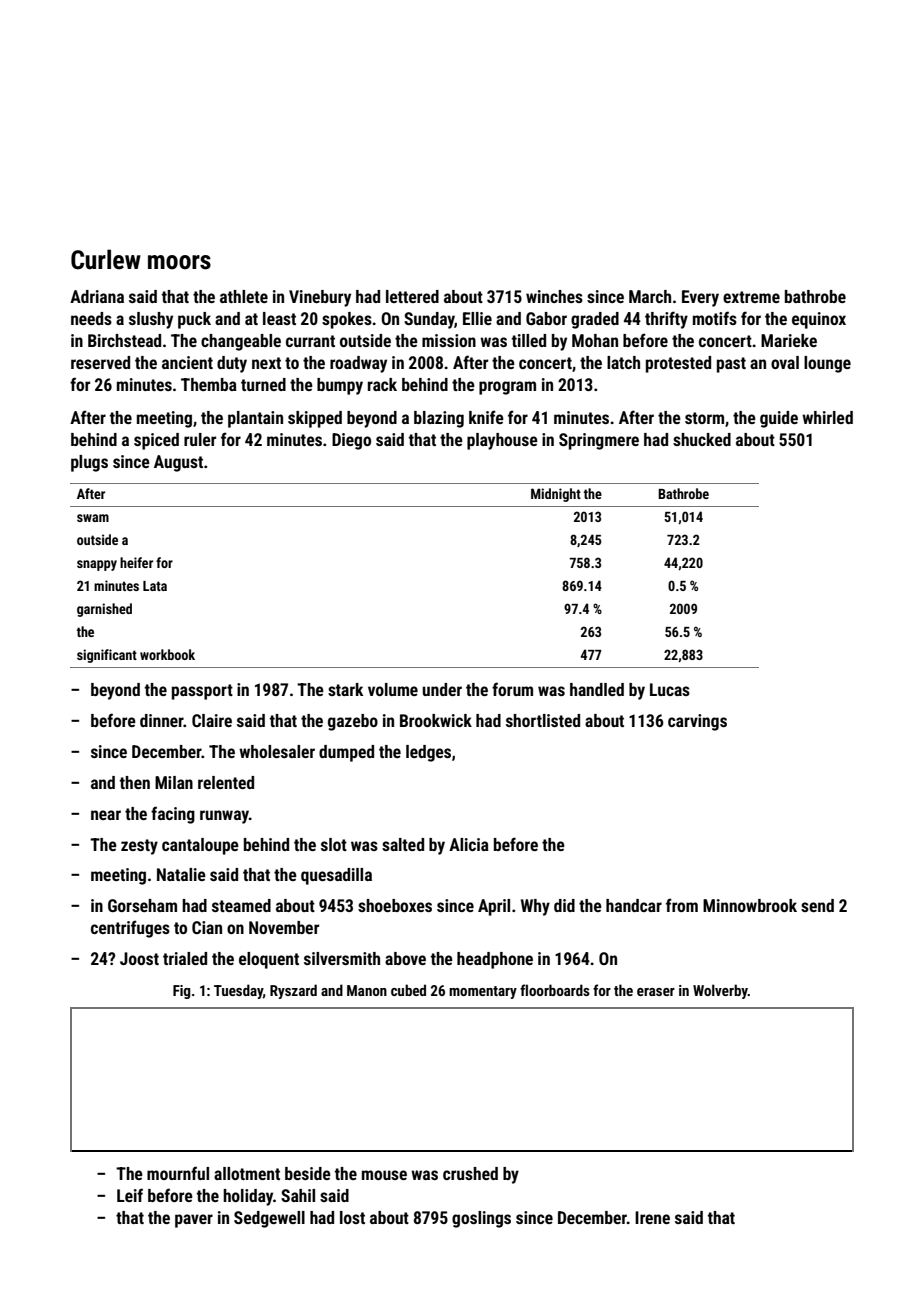  Describe the element at coordinates (194, 320) in the screenshot. I see `puck` at that location.
